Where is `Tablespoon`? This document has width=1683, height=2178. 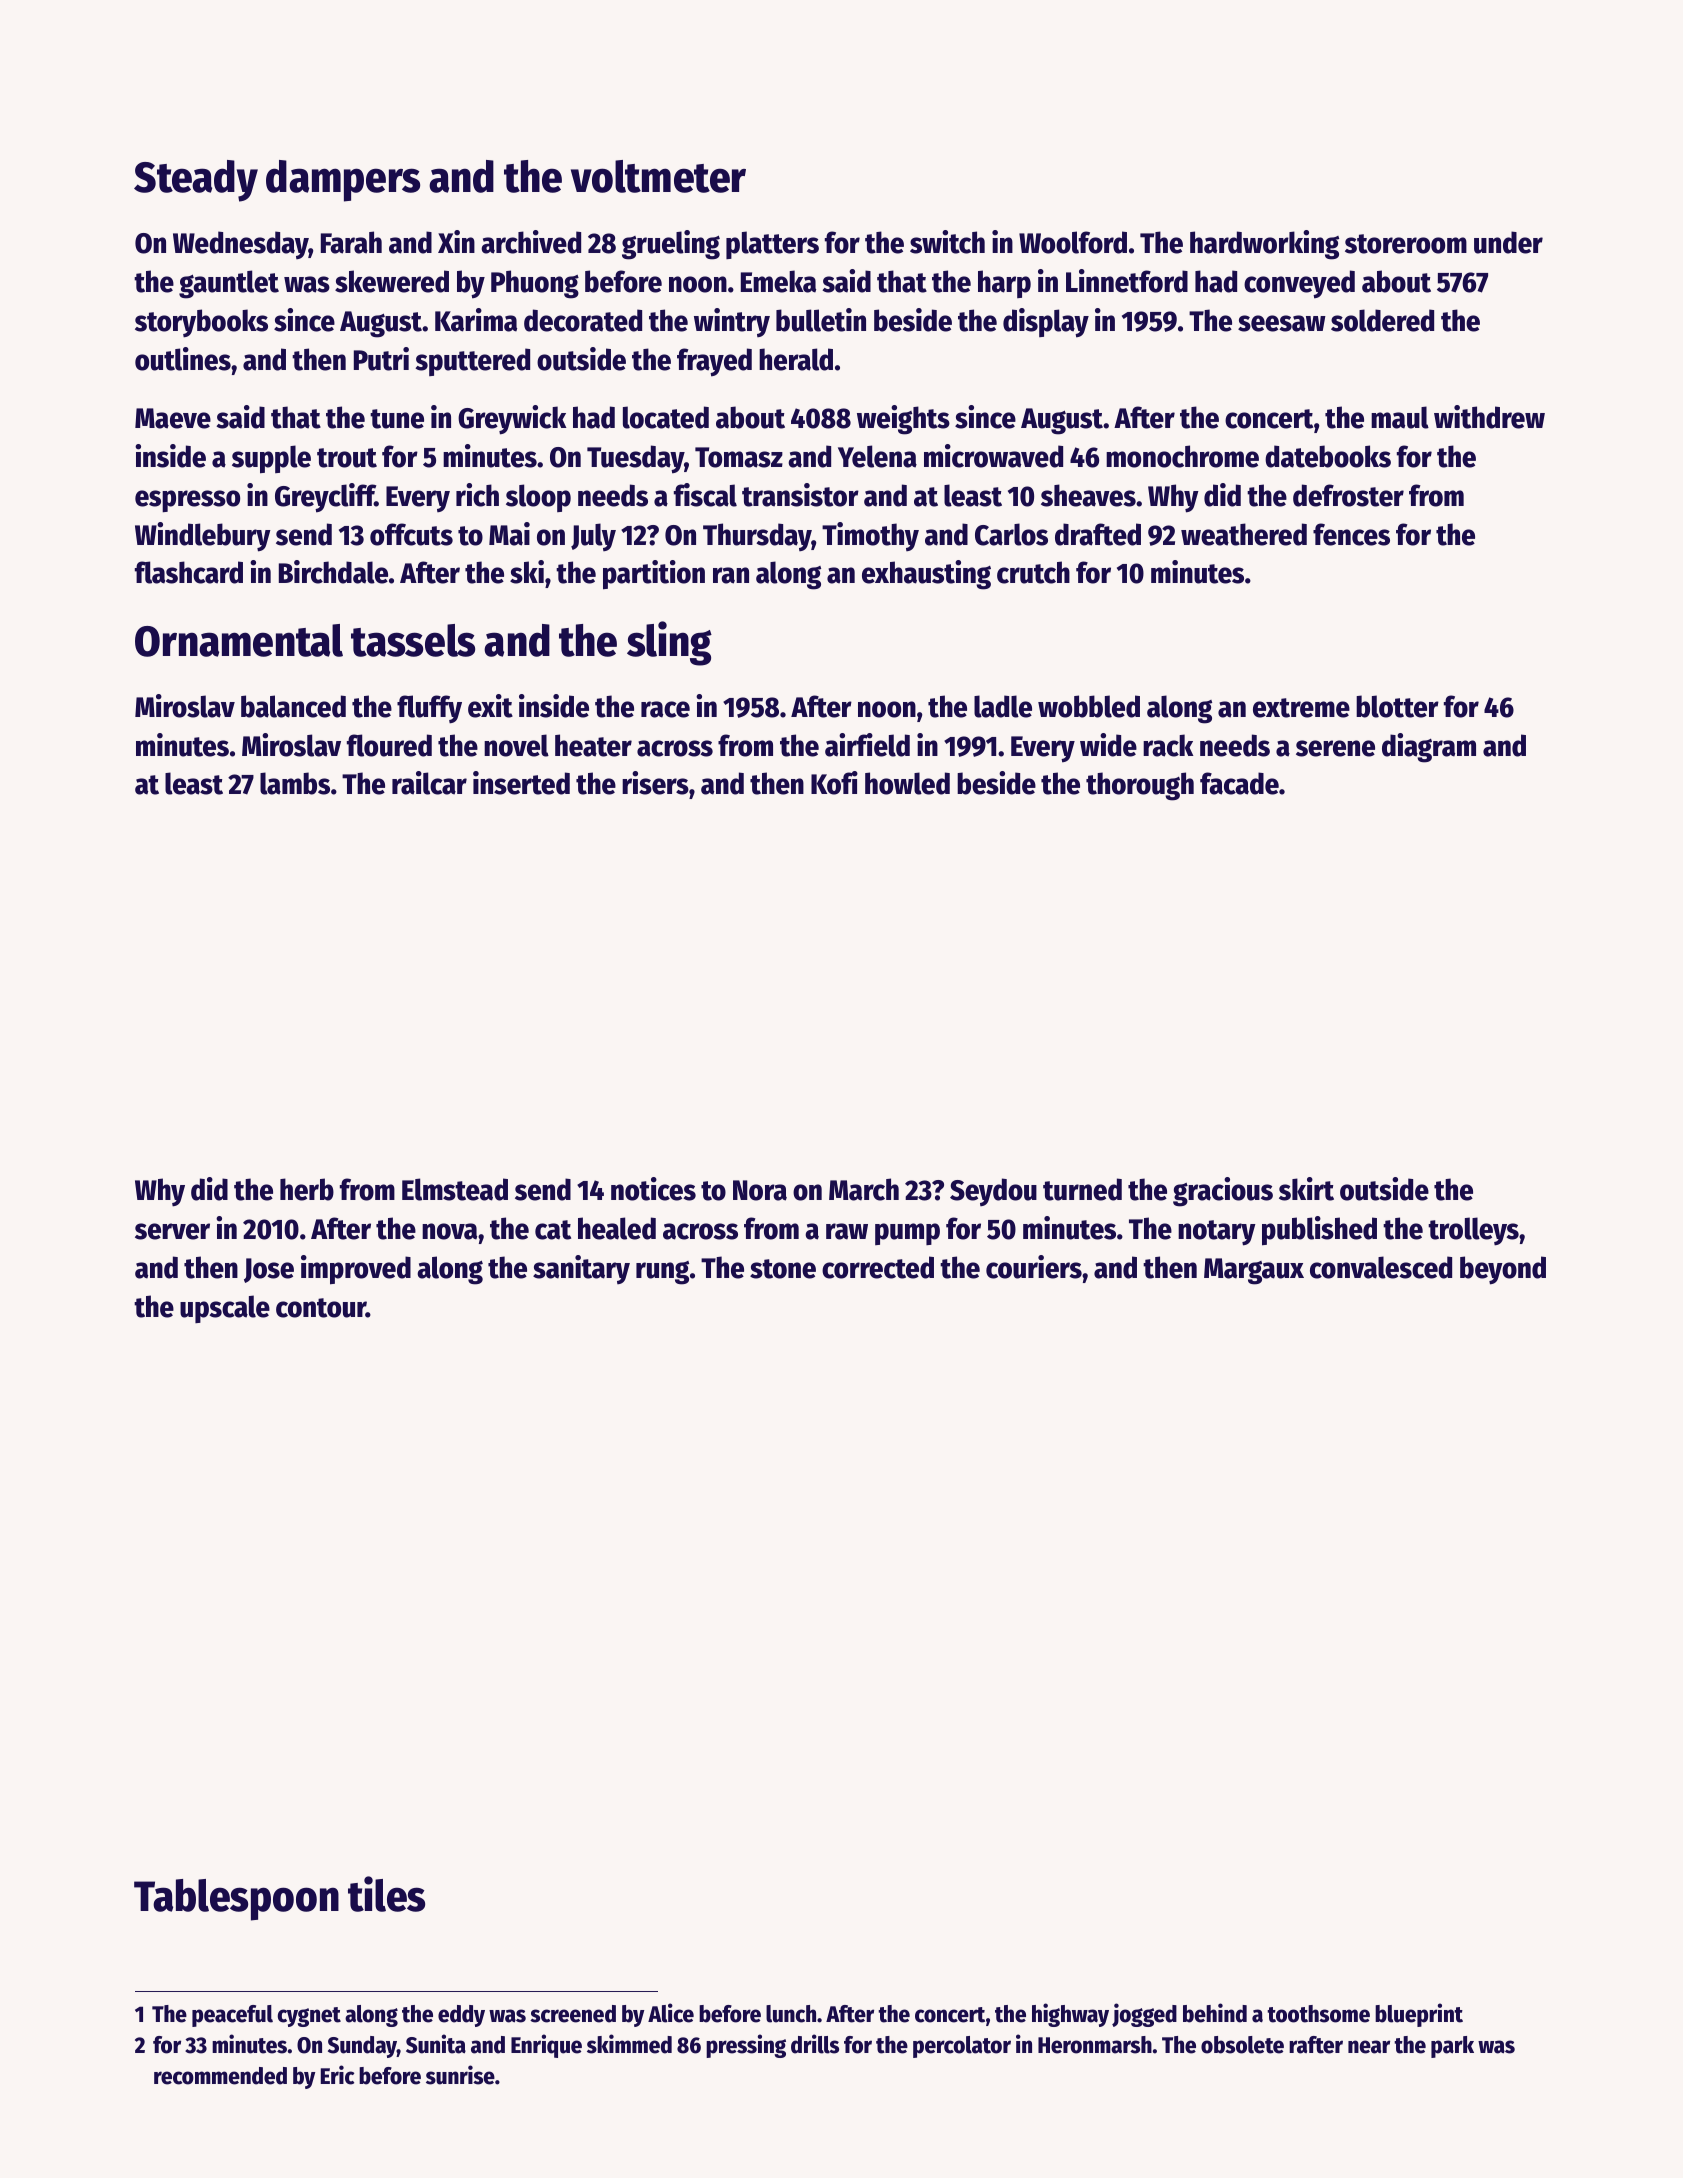 Tablespoon is located at coordinates (236, 1900).
